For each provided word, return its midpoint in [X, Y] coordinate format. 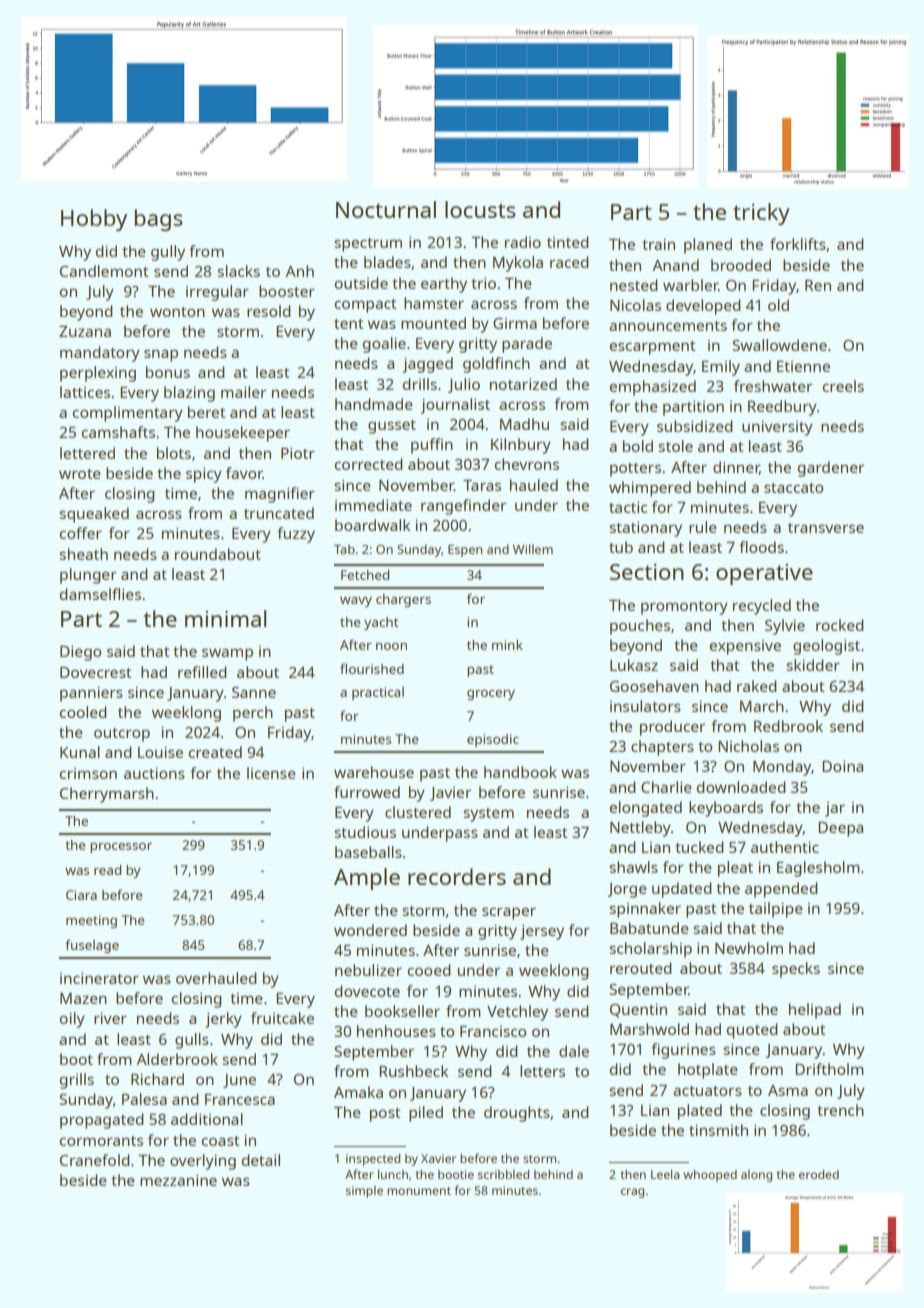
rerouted [640, 968]
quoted [751, 1031]
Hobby [94, 220]
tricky [761, 214]
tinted [567, 242]
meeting [91, 921]
